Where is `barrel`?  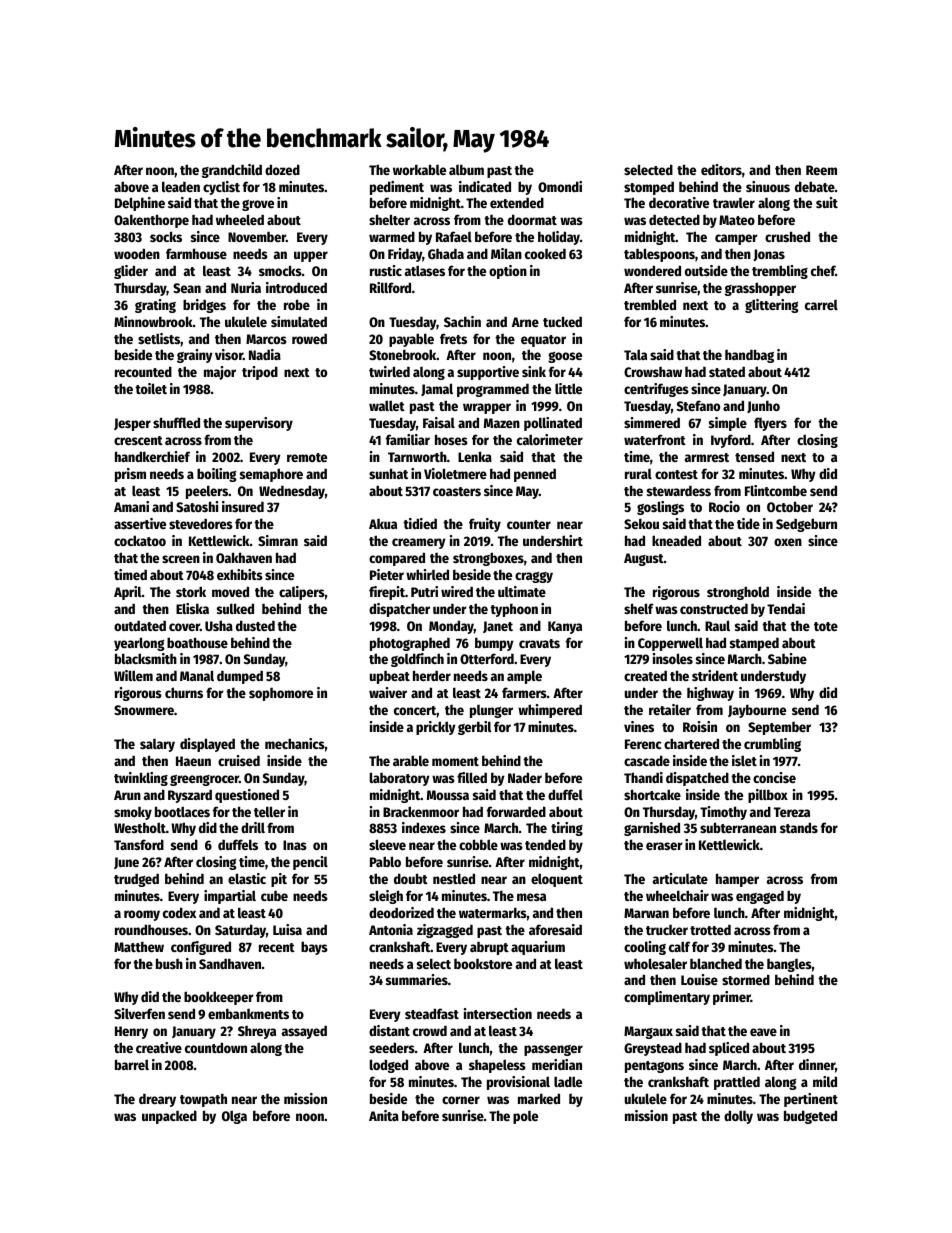
barrel is located at coordinates (132, 1064).
